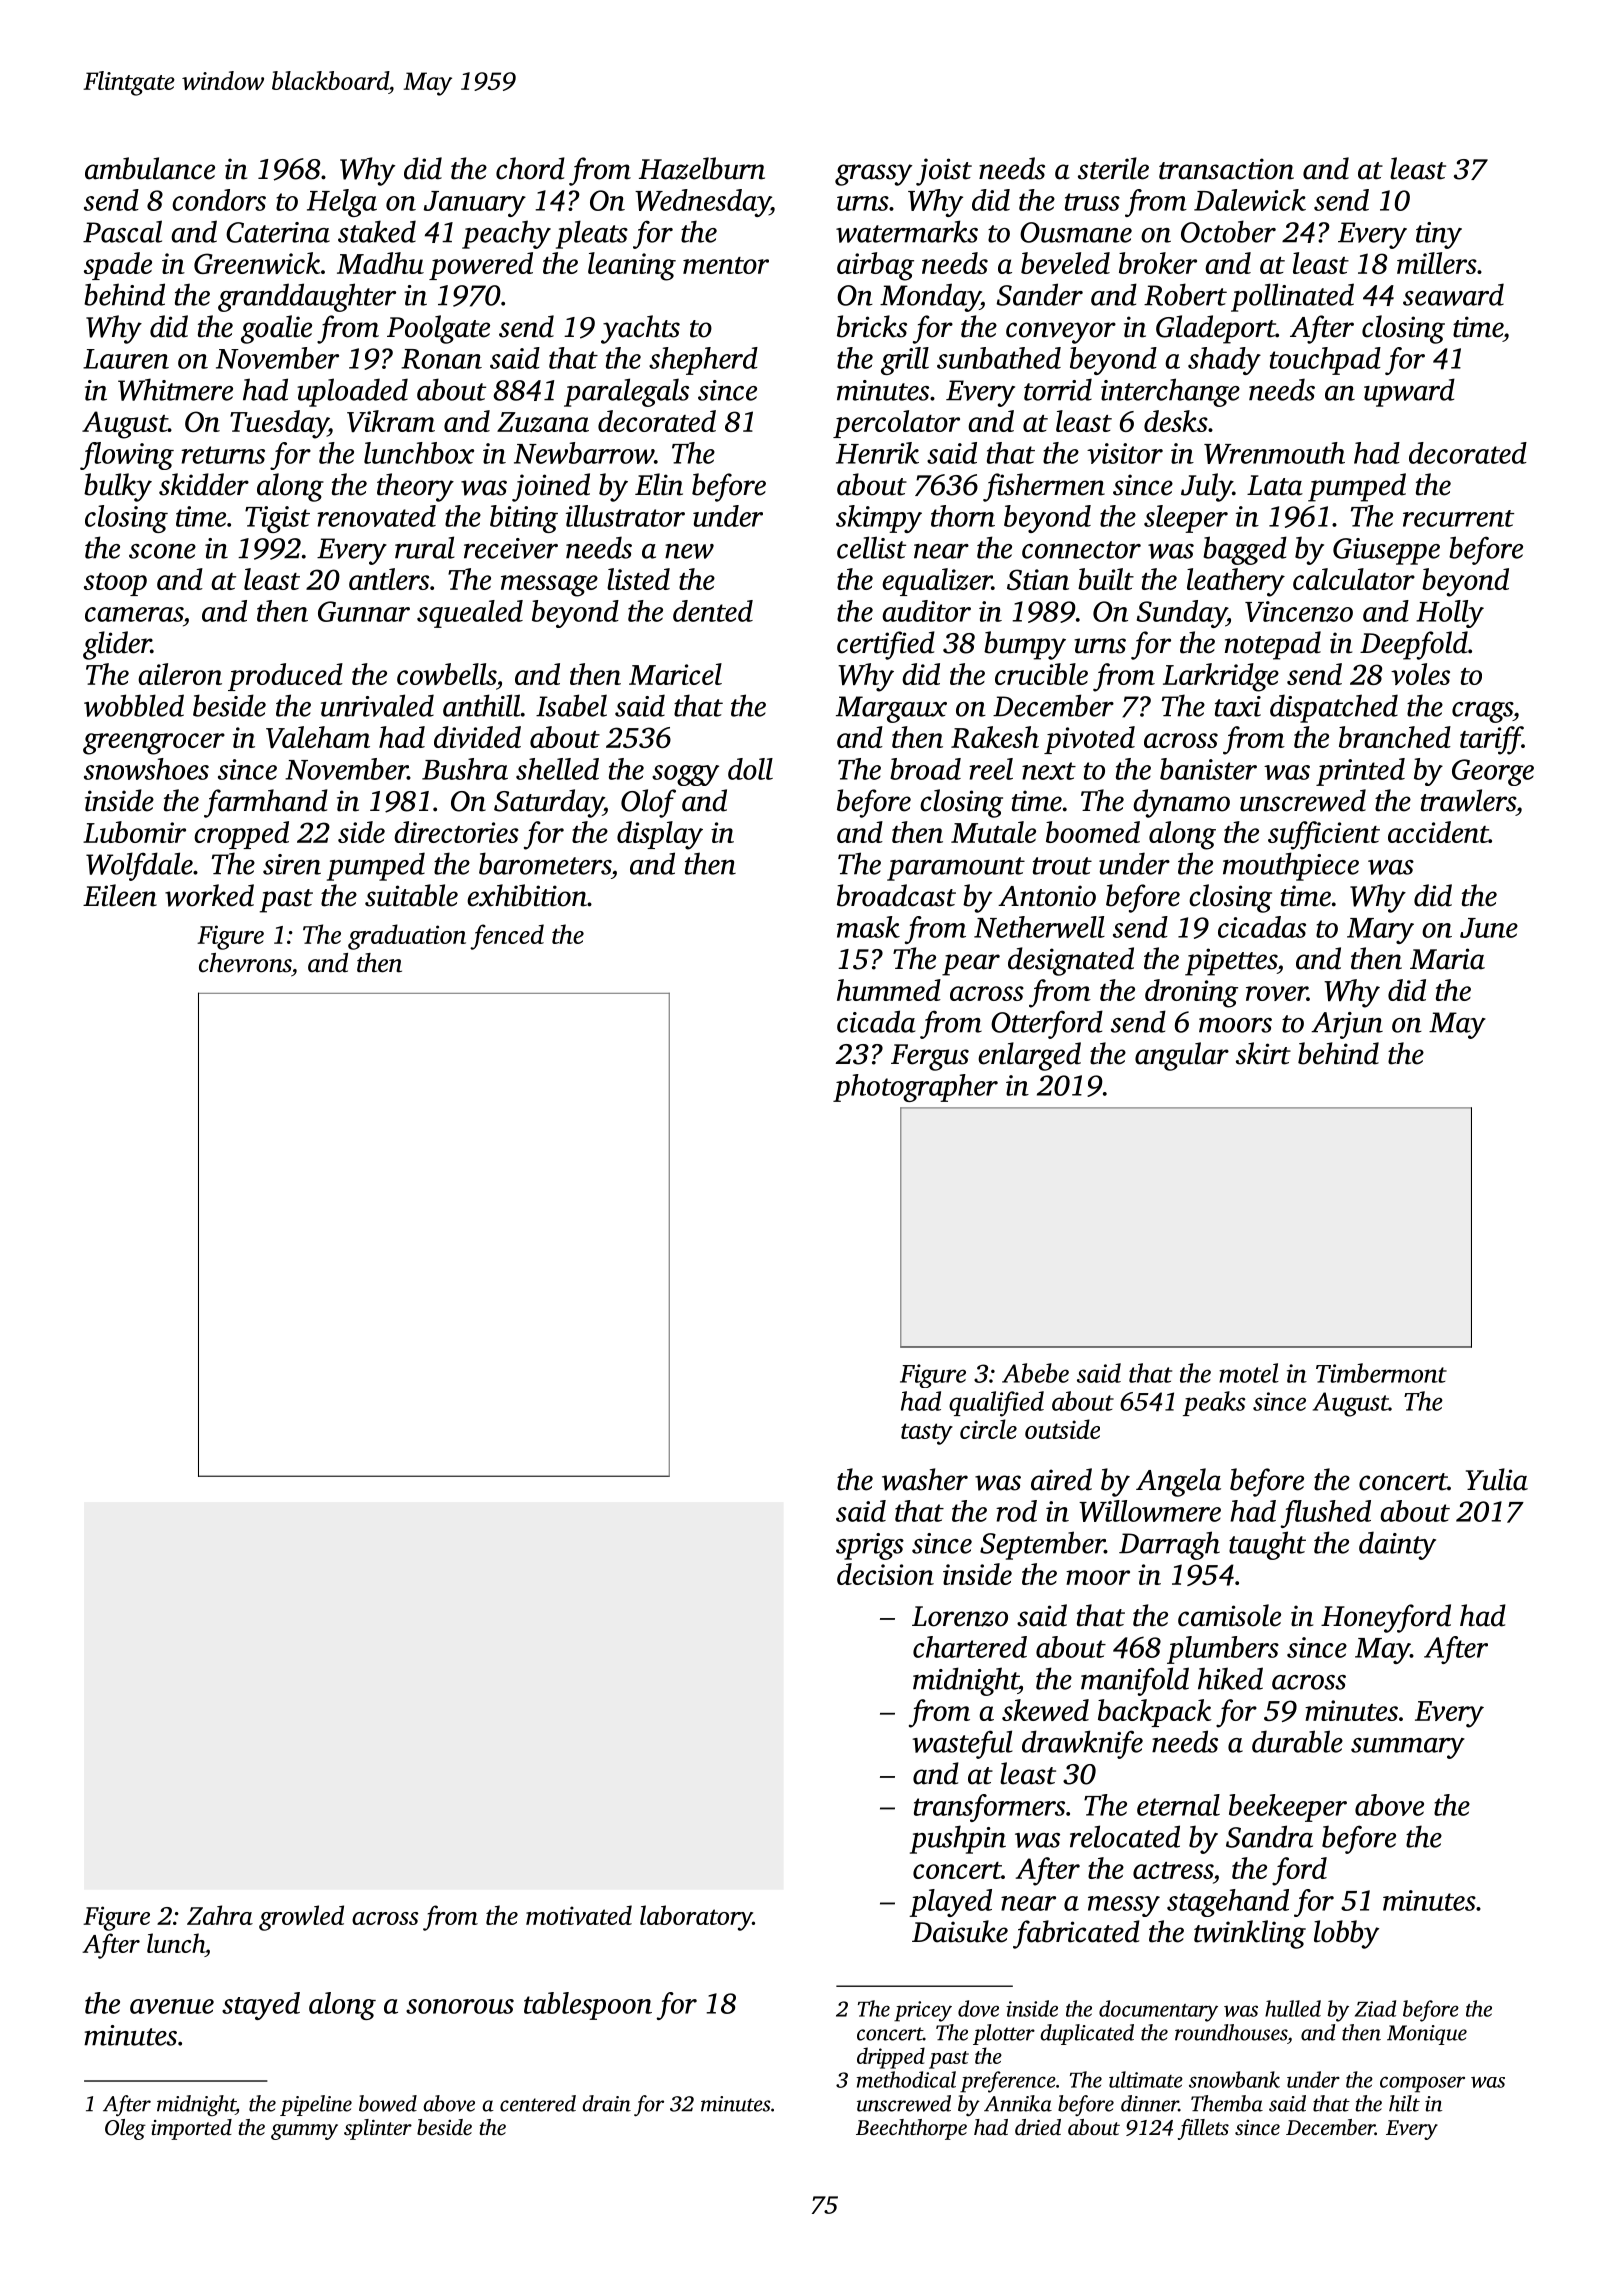  Describe the element at coordinates (301, 1918) in the page. I see `growled` at that location.
